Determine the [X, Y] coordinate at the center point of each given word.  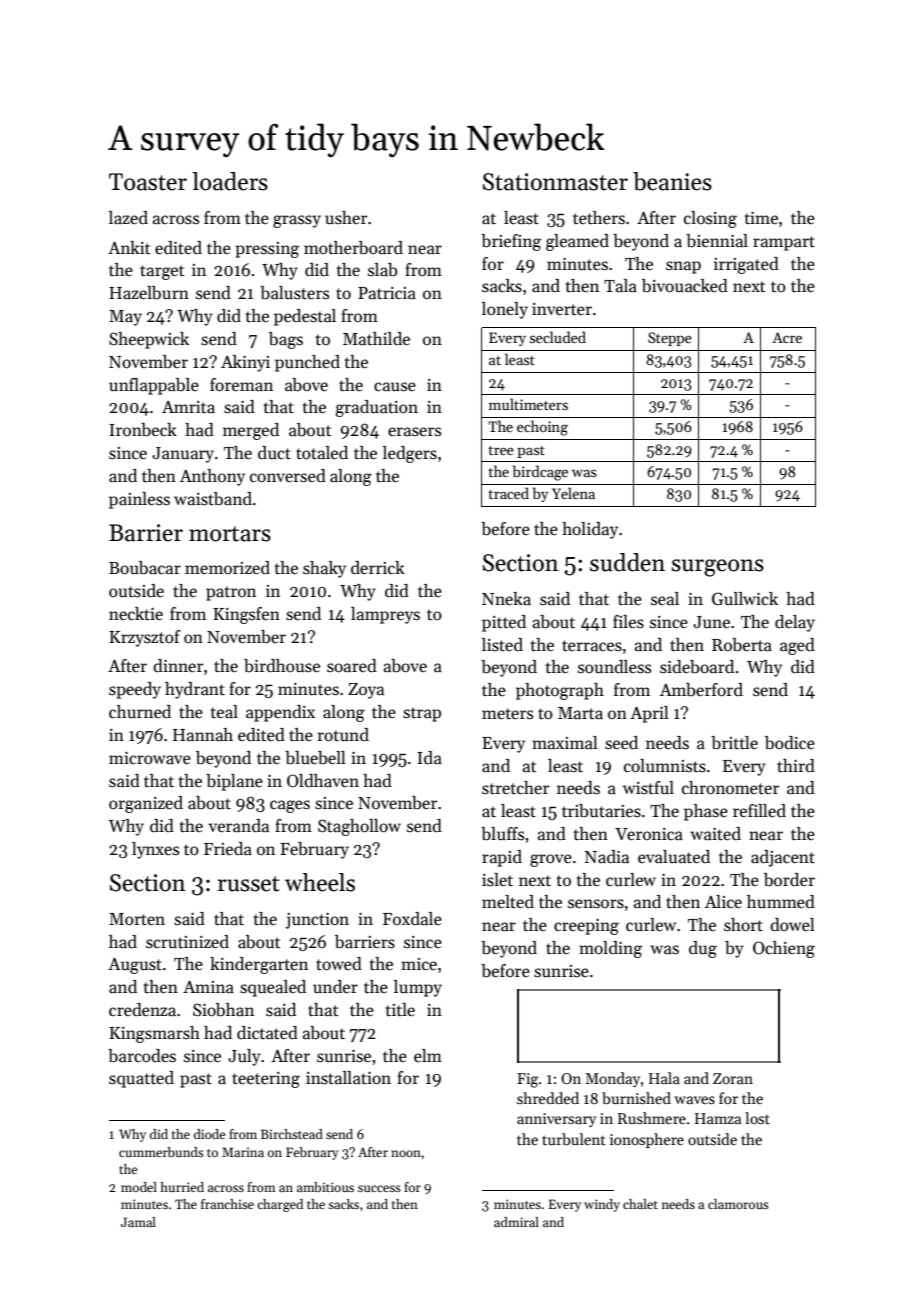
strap [422, 714]
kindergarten [259, 965]
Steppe [670, 339]
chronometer [730, 788]
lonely [505, 310]
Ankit [129, 247]
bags [286, 340]
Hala [664, 1078]
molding [610, 949]
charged [280, 1205]
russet [249, 884]
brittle [734, 743]
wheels [320, 882]
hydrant [195, 690]
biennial [717, 241]
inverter [562, 309]
